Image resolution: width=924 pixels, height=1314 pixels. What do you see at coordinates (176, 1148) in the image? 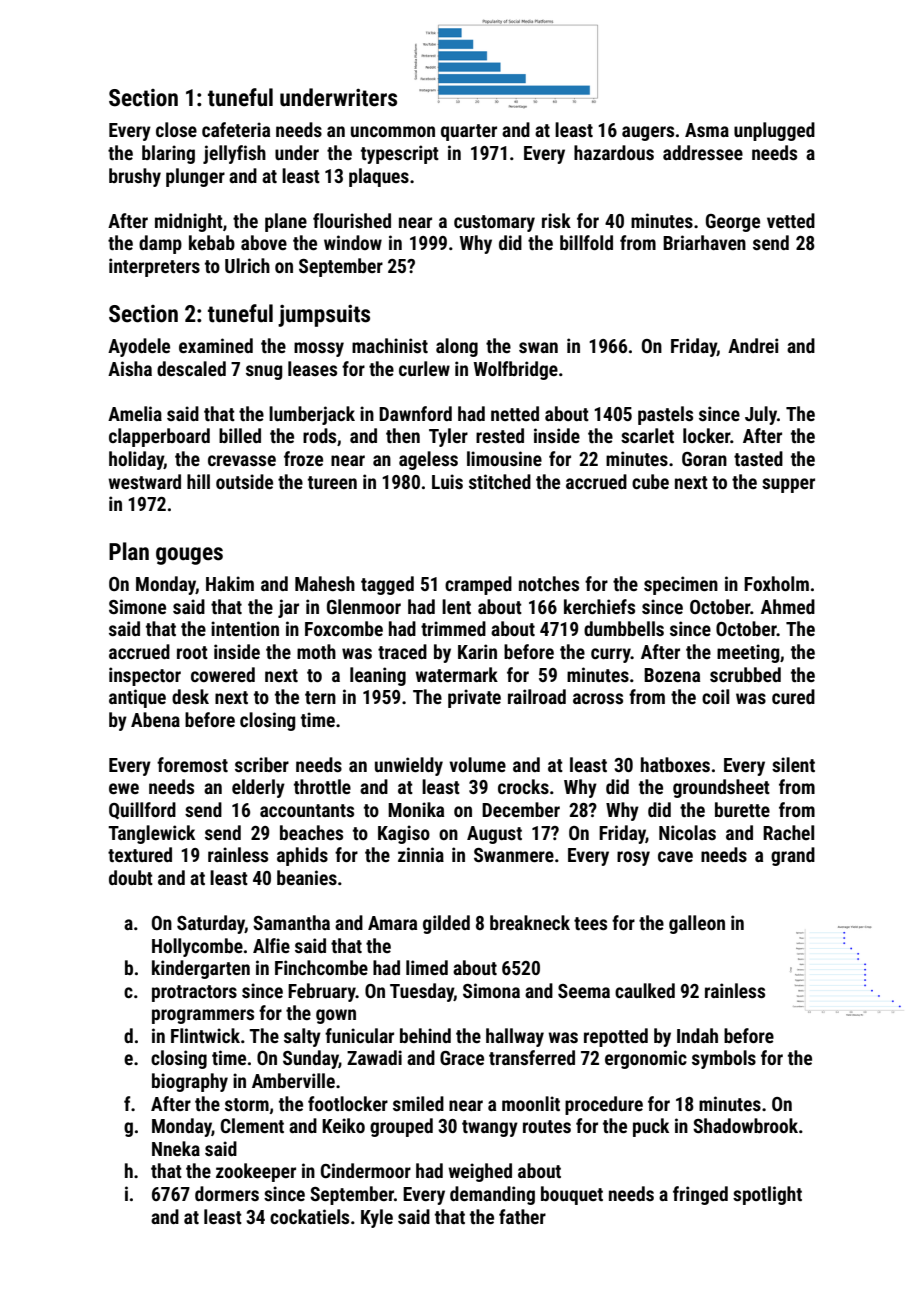
I see `Nneka` at bounding box center [176, 1148].
